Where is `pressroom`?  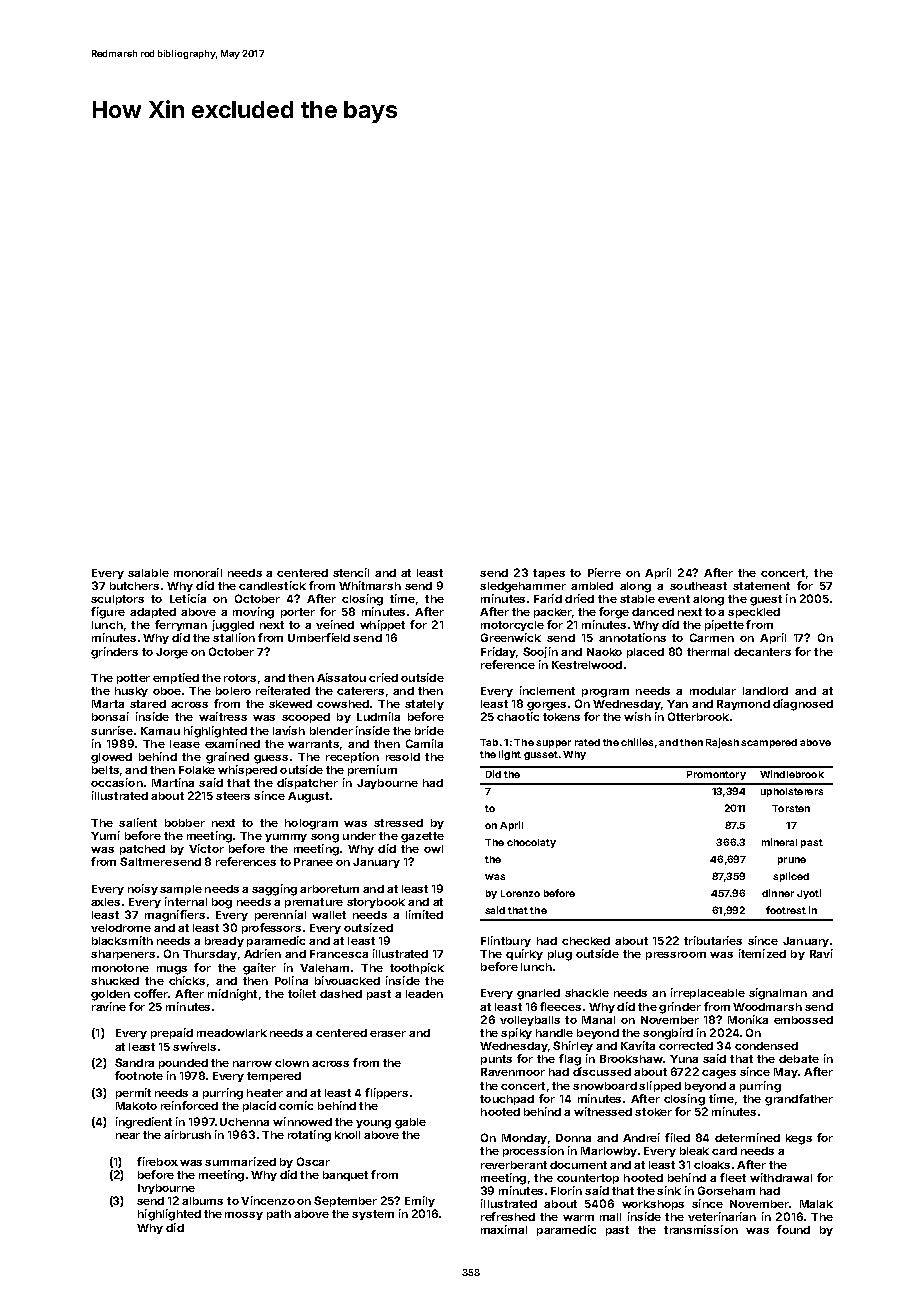 pressroom is located at coordinates (676, 956).
